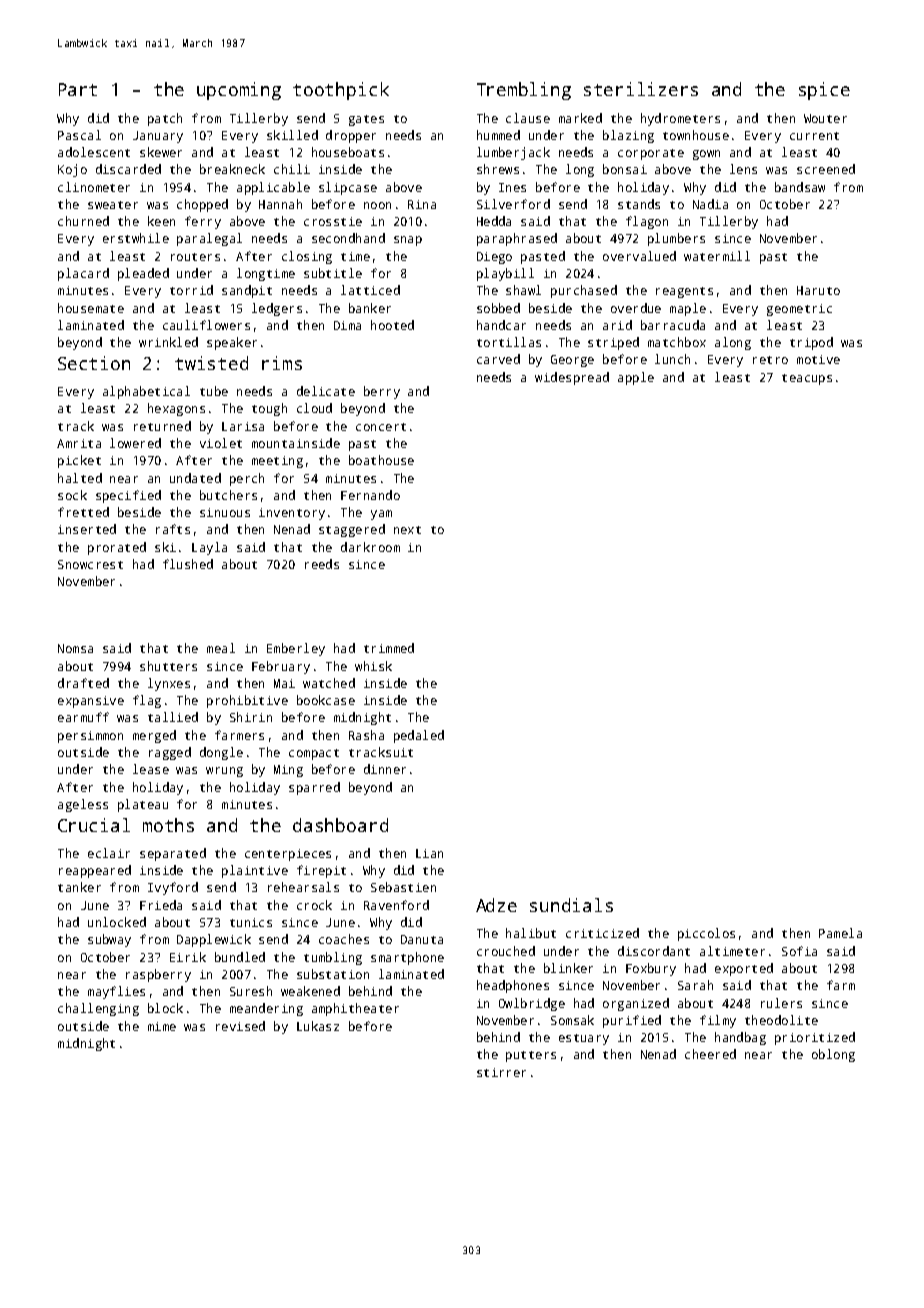 This screenshot has height=1308, width=924. I want to click on pedaled, so click(419, 736).
